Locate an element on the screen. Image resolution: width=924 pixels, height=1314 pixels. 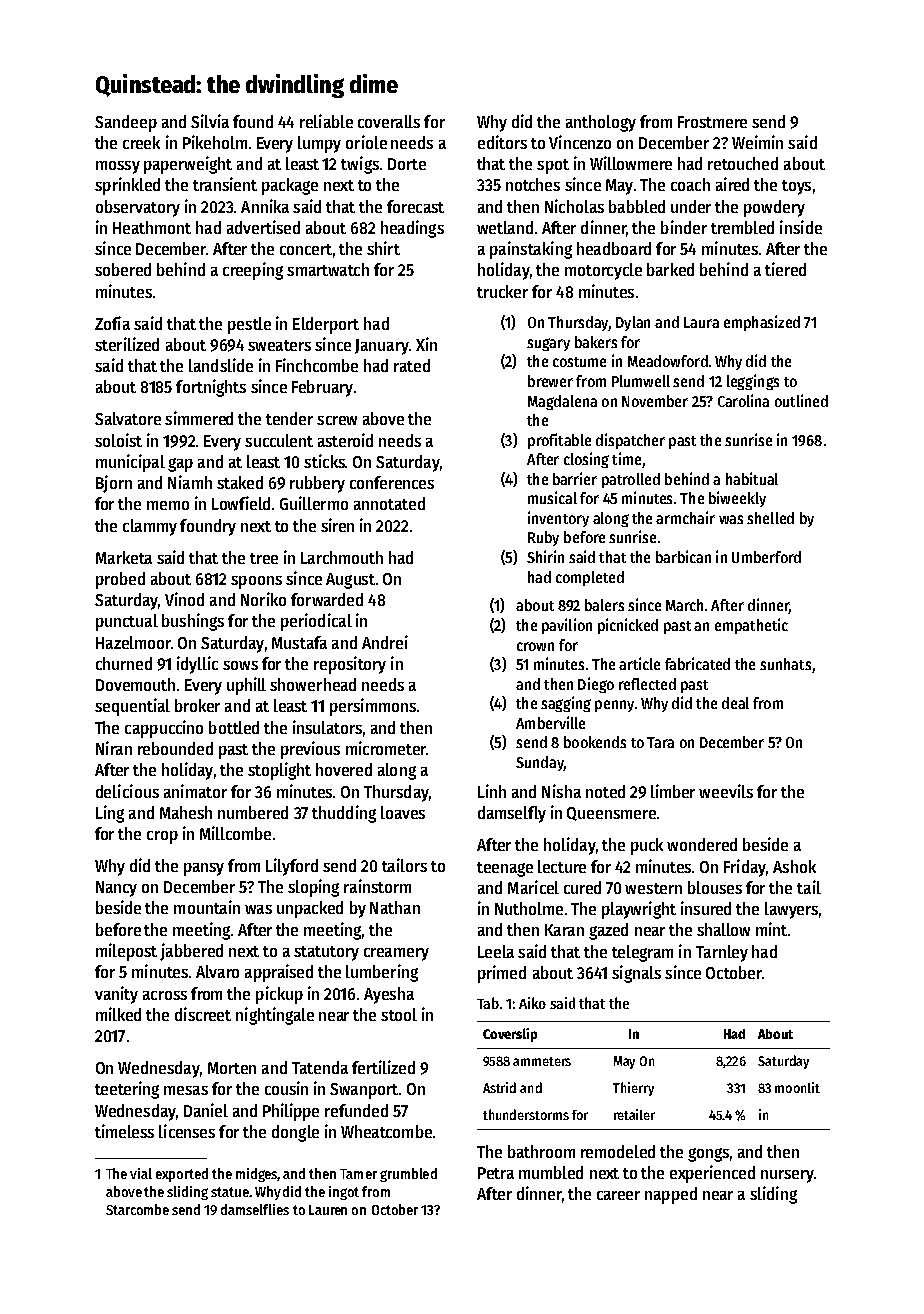
mumbled is located at coordinates (551, 1172).
